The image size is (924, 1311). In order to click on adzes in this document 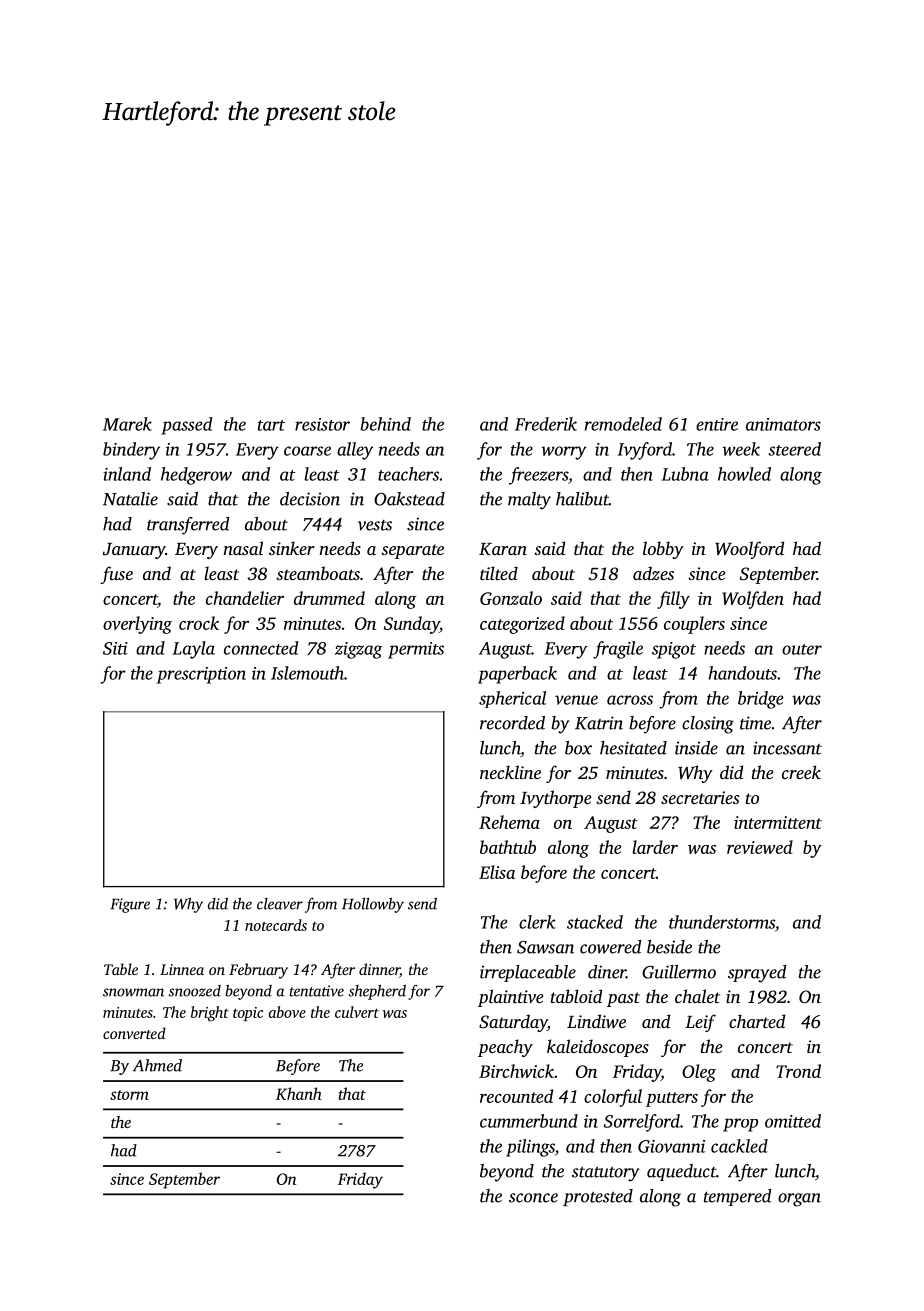, I will do `click(653, 573)`.
